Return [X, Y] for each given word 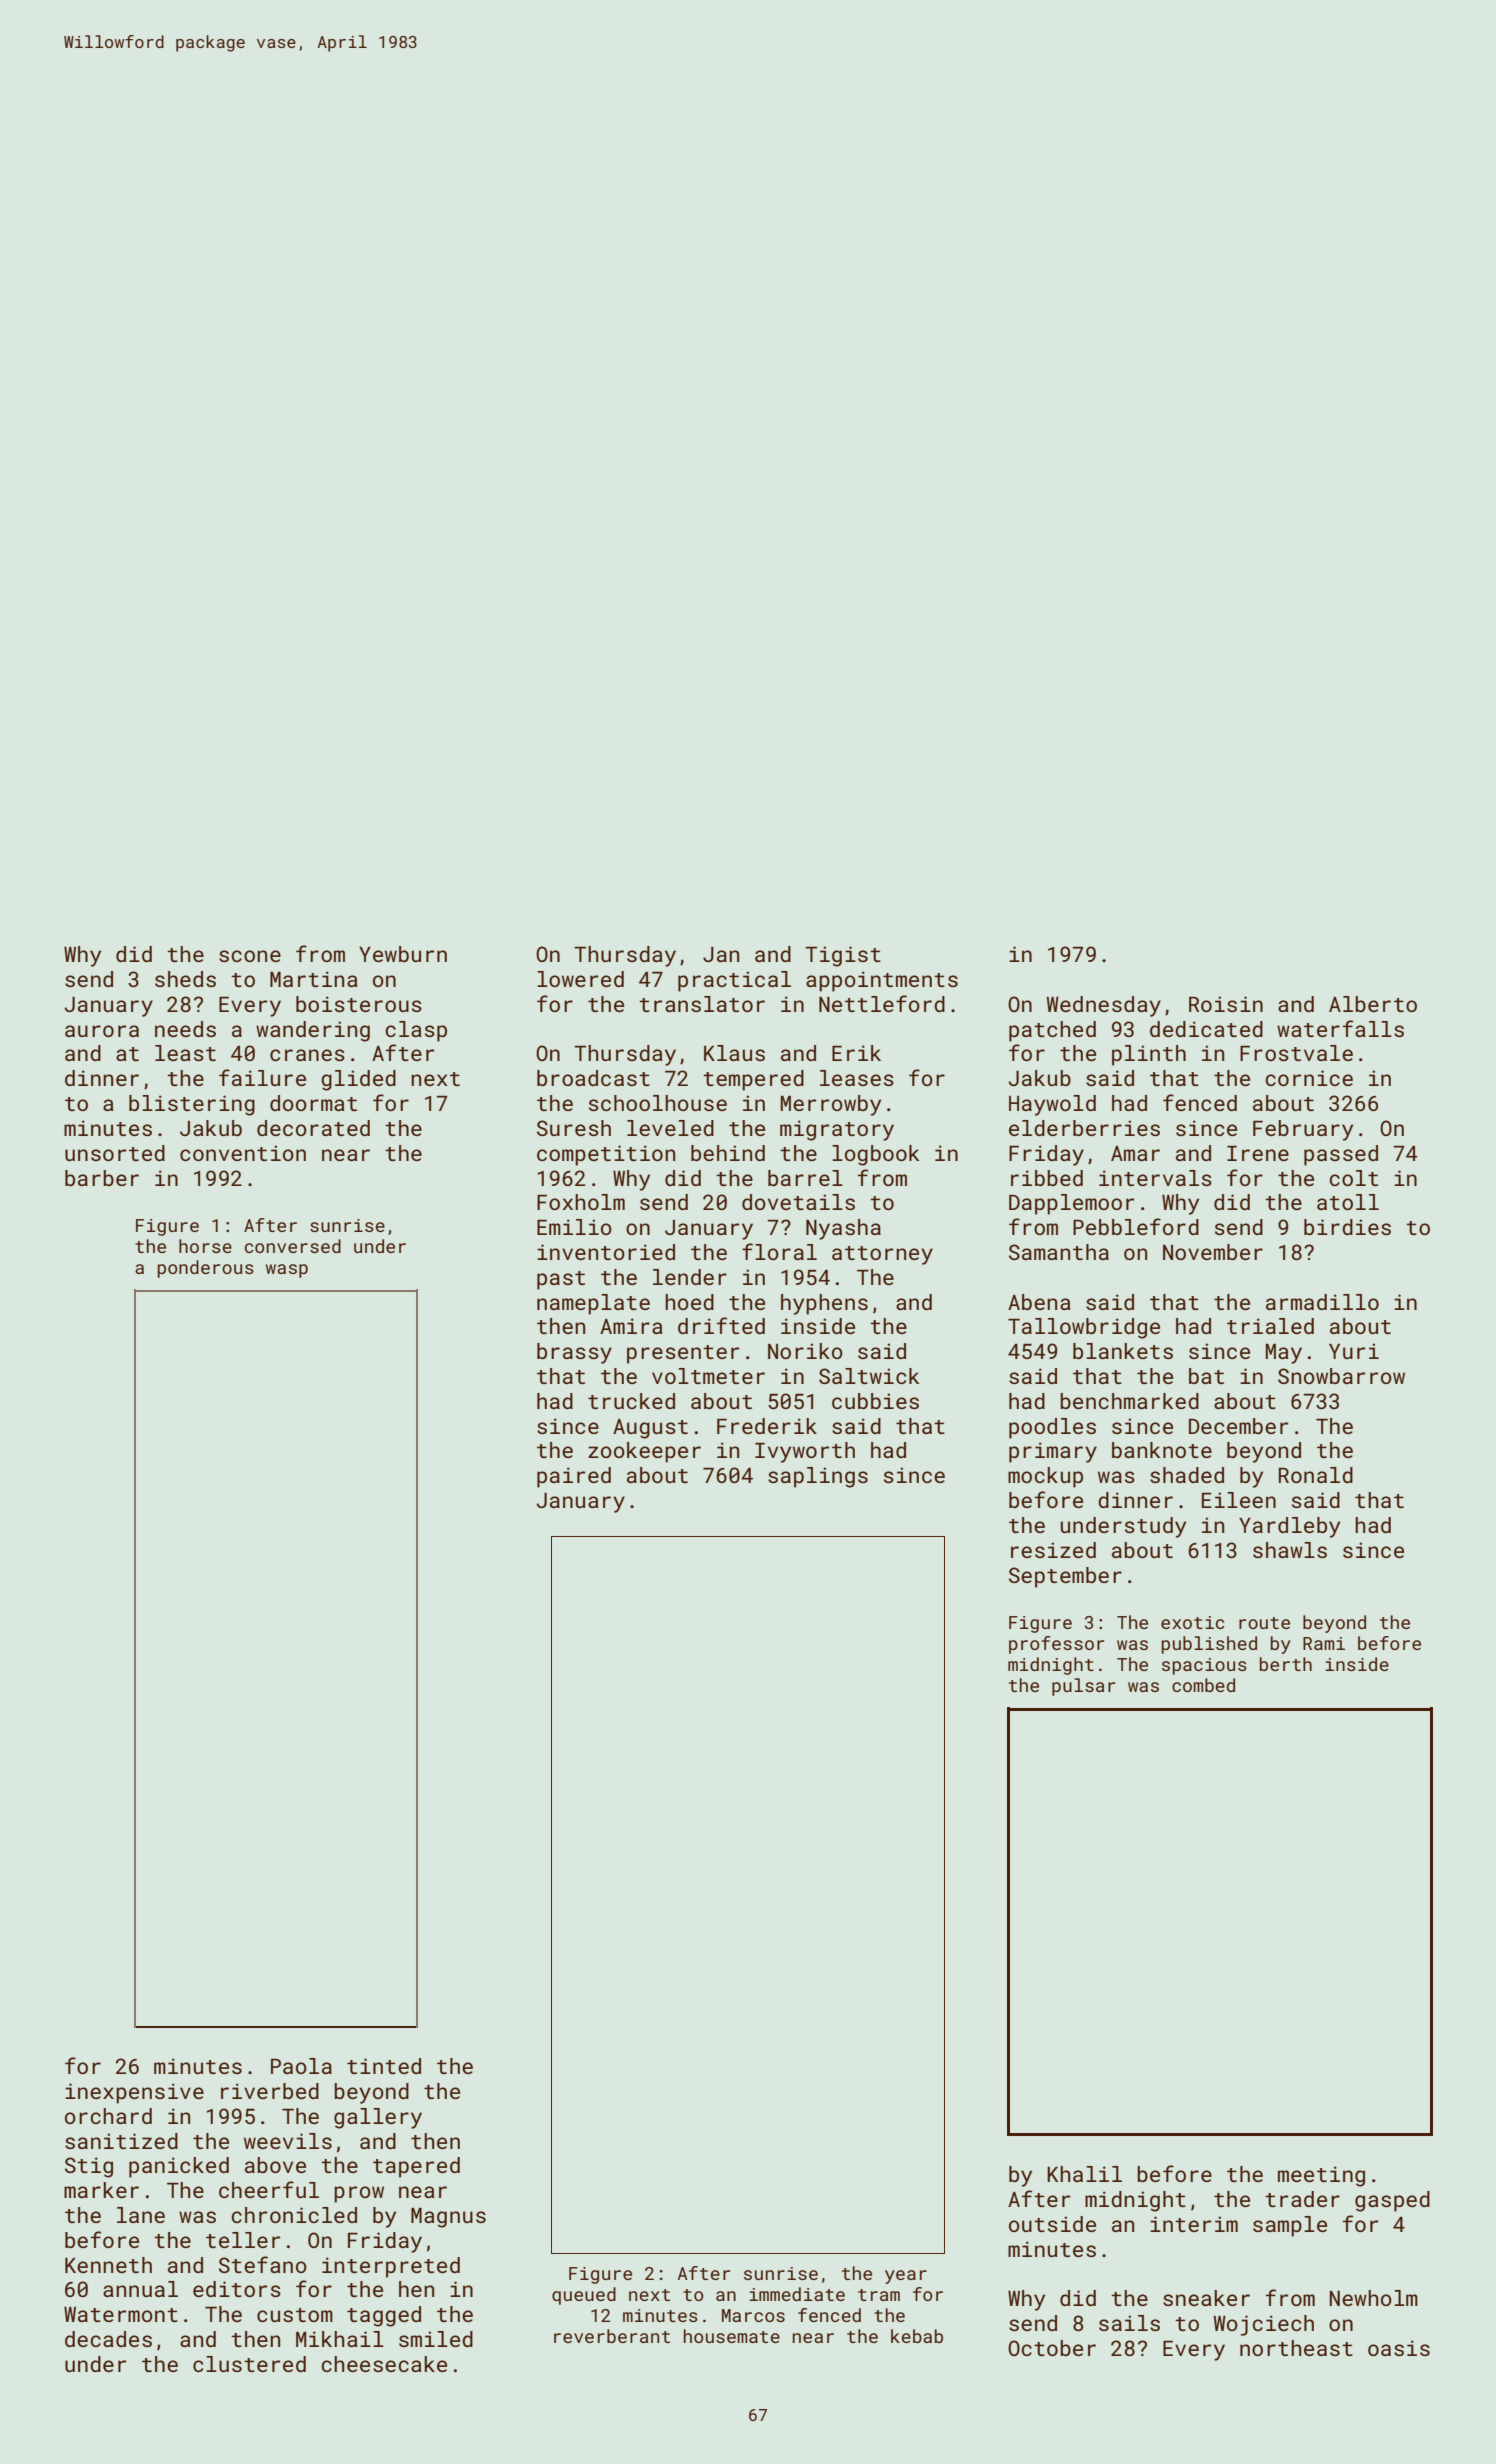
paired [574, 1477]
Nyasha [843, 1229]
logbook [875, 1155]
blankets [1123, 1351]
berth [1286, 1664]
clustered [249, 2364]
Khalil [1084, 2174]
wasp [287, 1271]
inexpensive [134, 2093]
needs [185, 1029]
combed [1203, 1685]
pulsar [1083, 1687]
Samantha [1059, 1252]
